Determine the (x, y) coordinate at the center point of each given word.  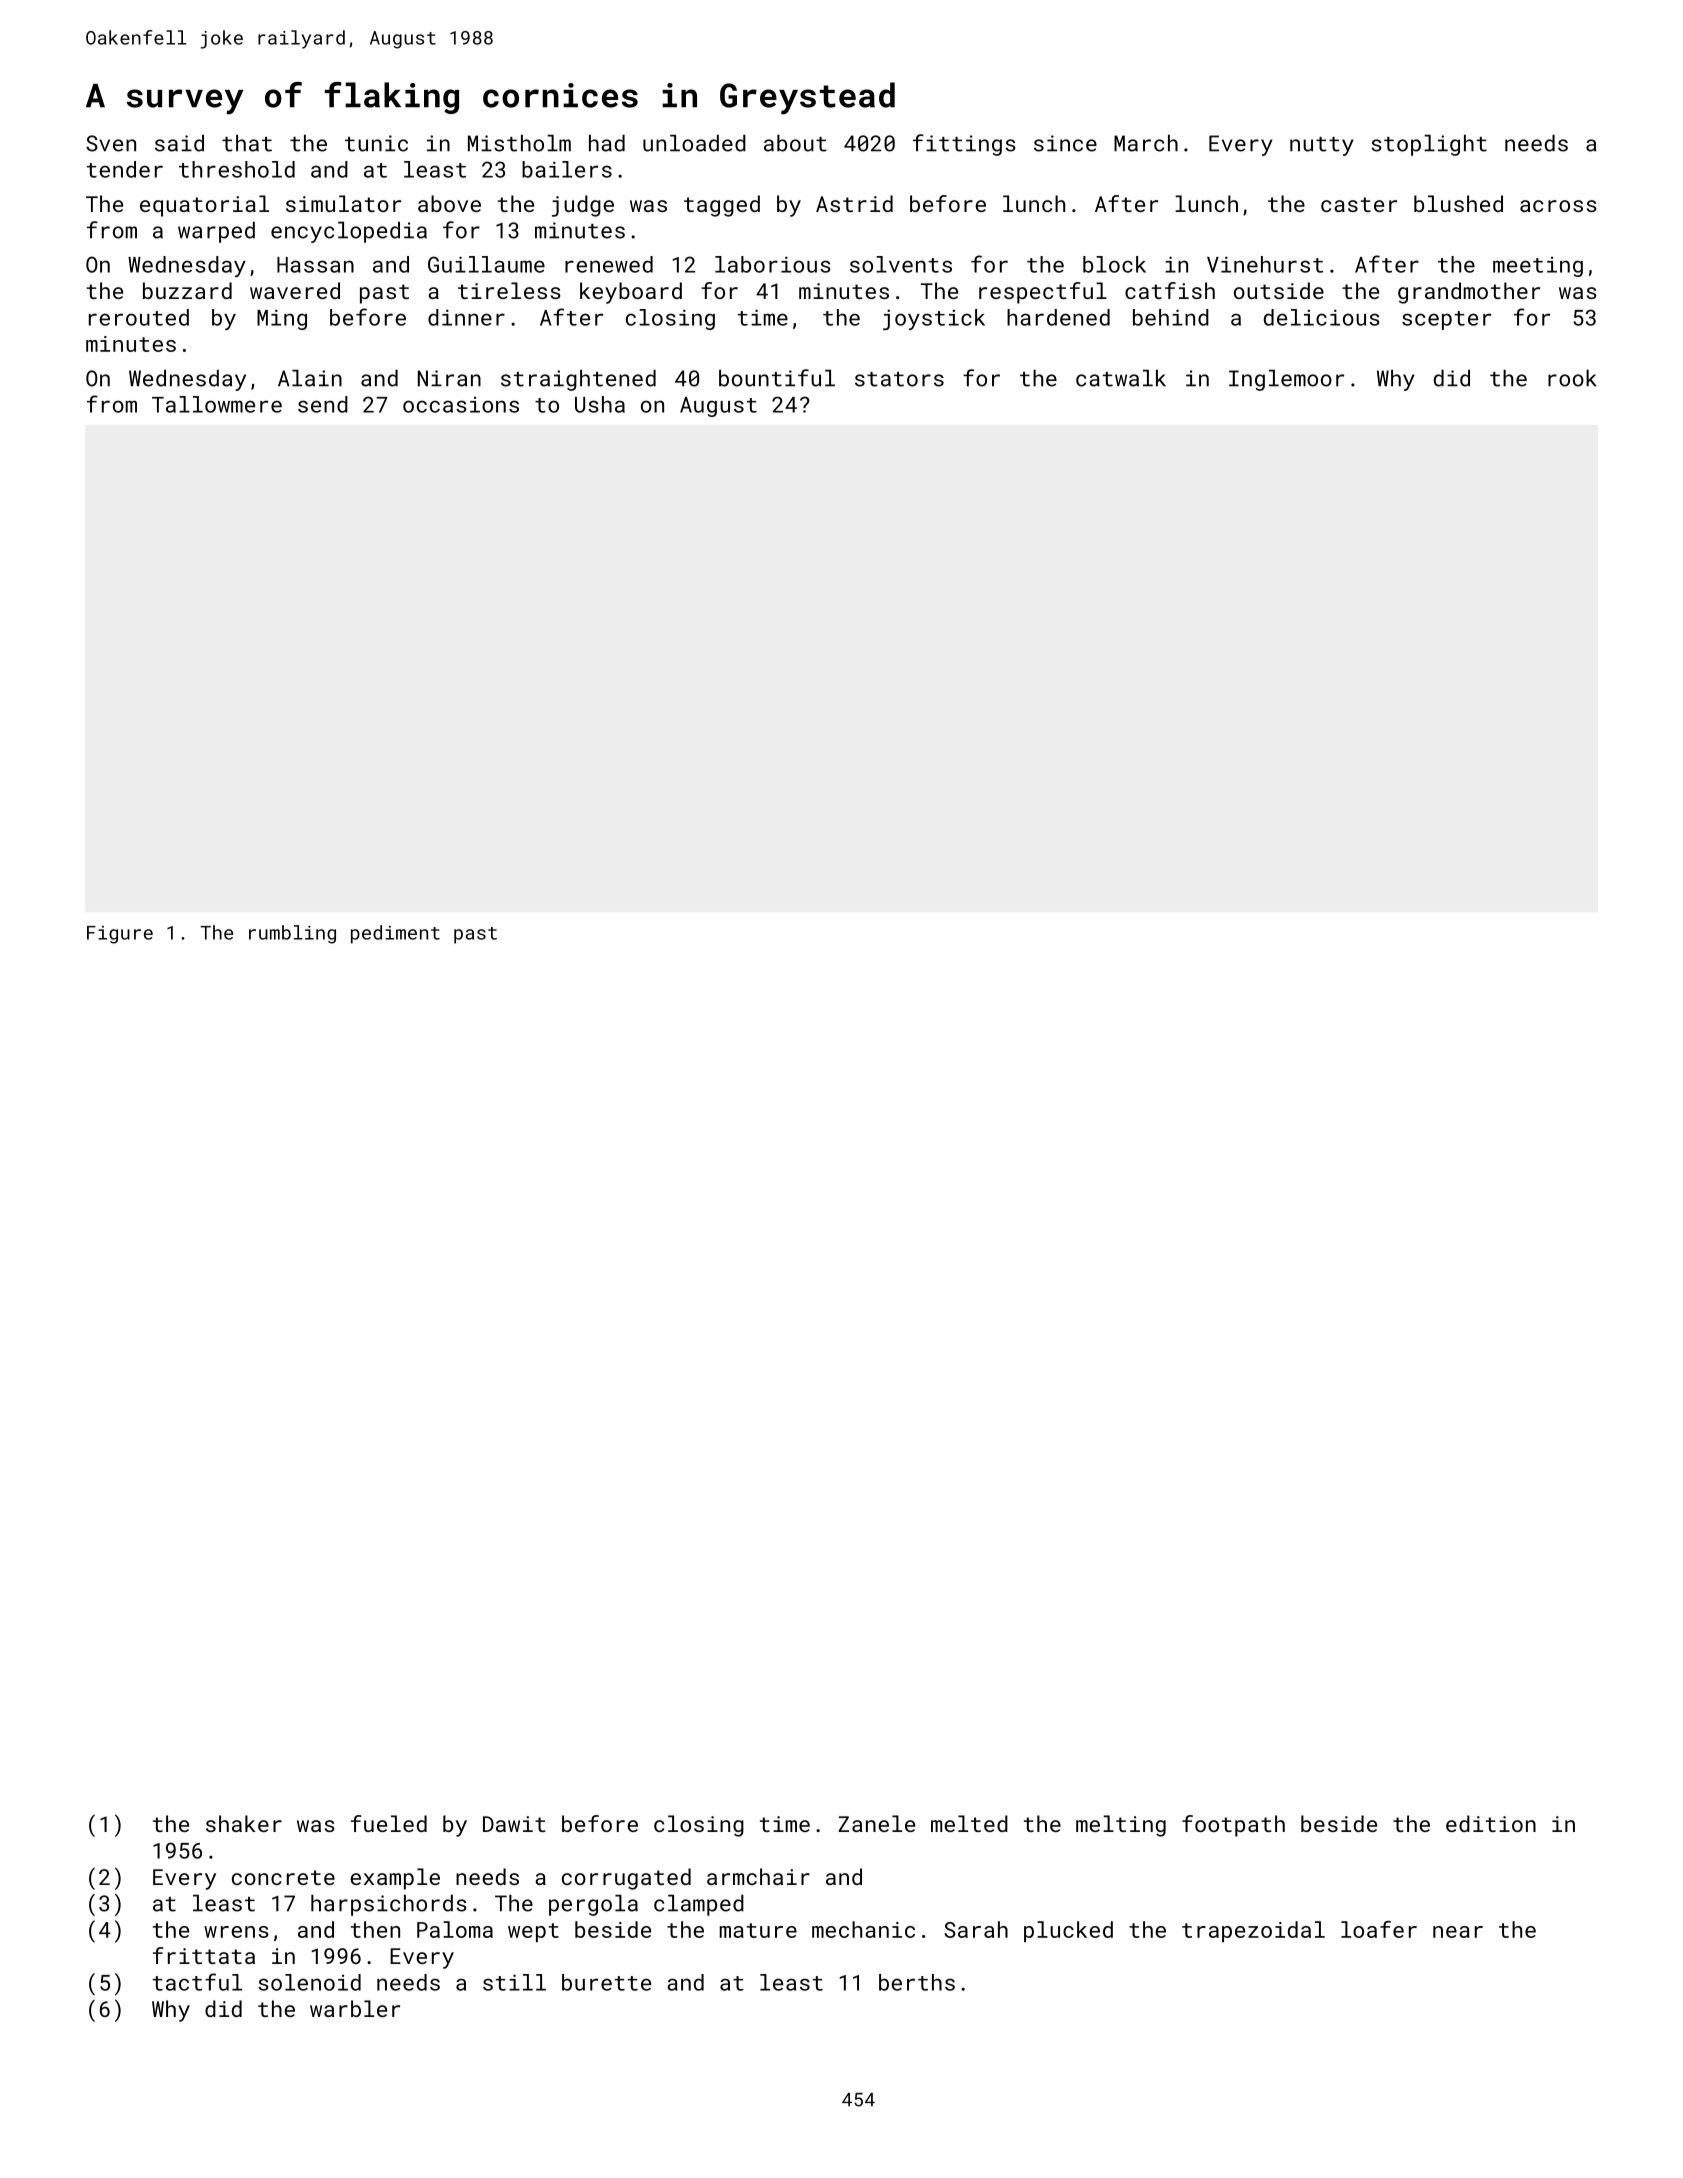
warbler (355, 2008)
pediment (395, 934)
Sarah (976, 1929)
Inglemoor (1286, 380)
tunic (376, 143)
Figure (120, 935)
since (1065, 143)
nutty (1322, 146)
